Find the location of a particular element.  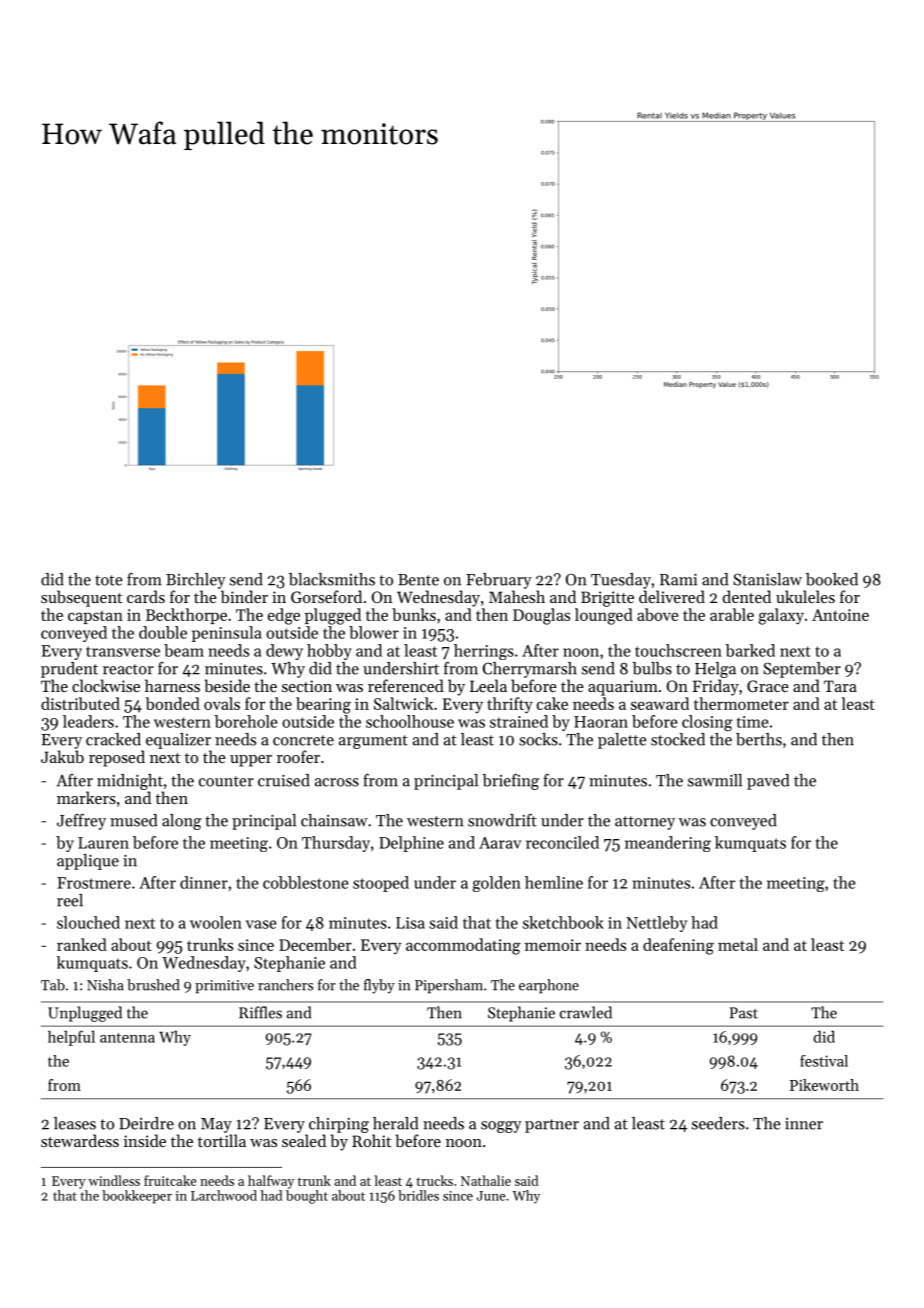

Bente is located at coordinates (418, 580).
